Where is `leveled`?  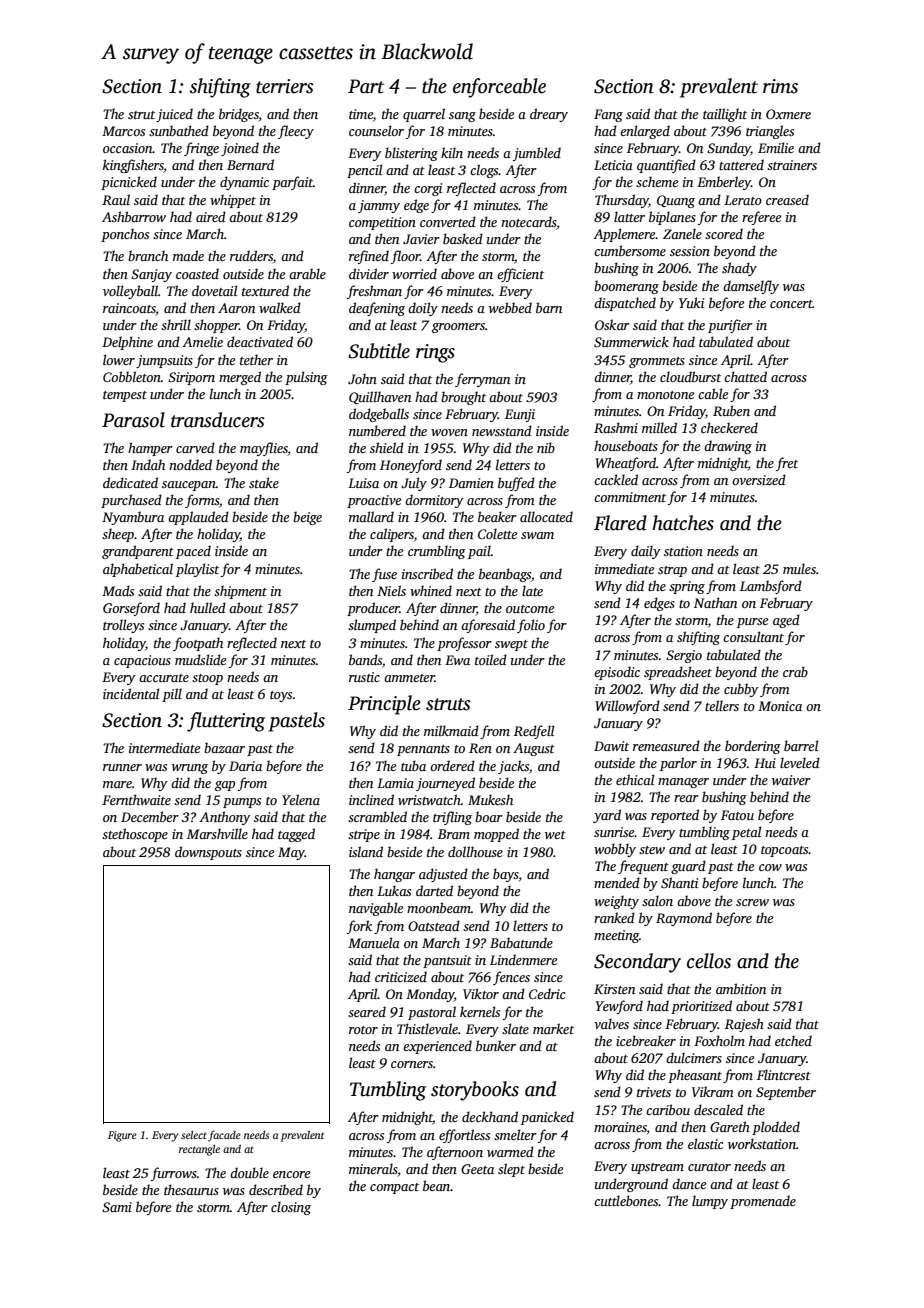
leveled is located at coordinates (800, 762).
